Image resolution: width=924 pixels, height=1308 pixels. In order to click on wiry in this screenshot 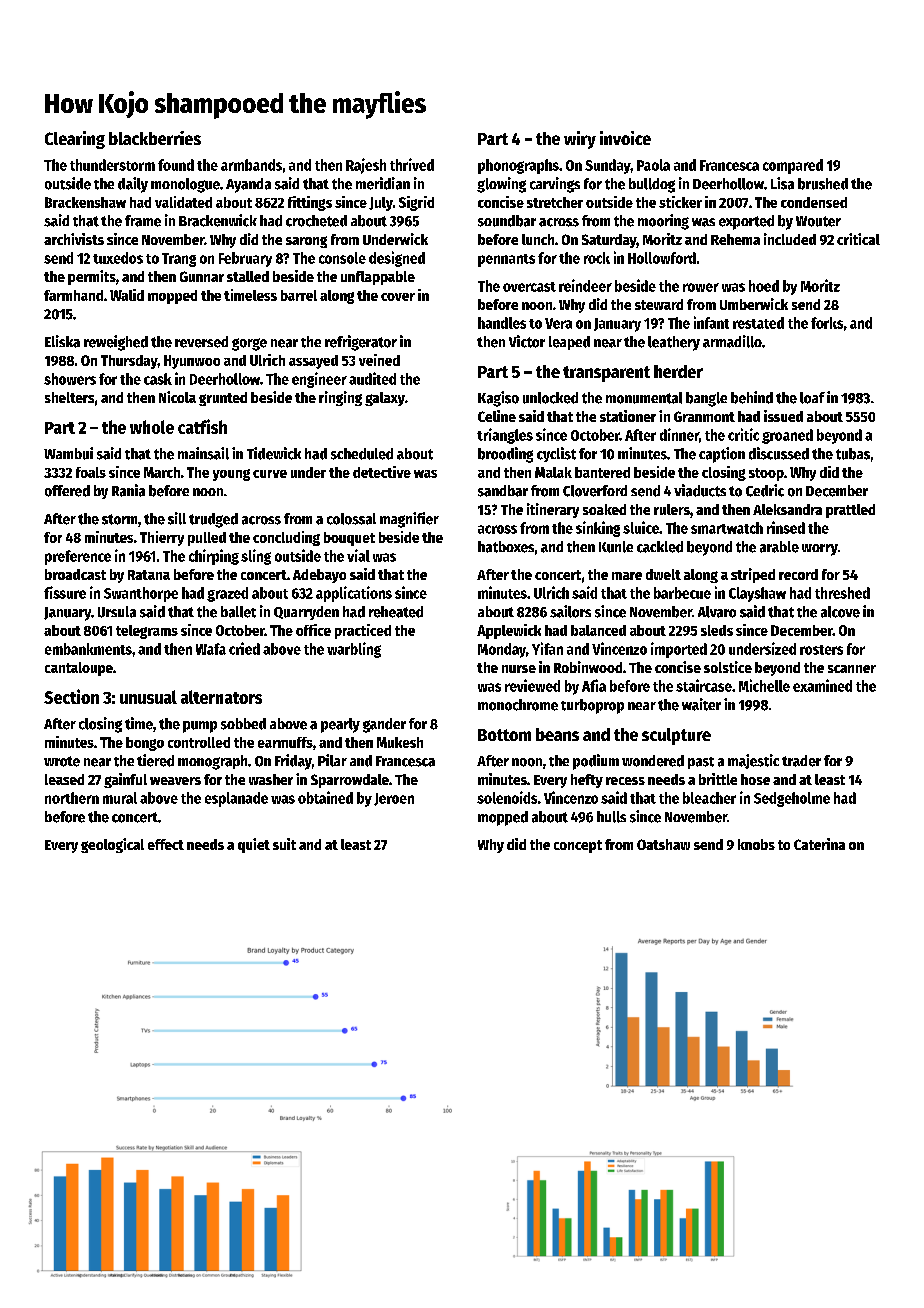, I will do `click(580, 140)`.
